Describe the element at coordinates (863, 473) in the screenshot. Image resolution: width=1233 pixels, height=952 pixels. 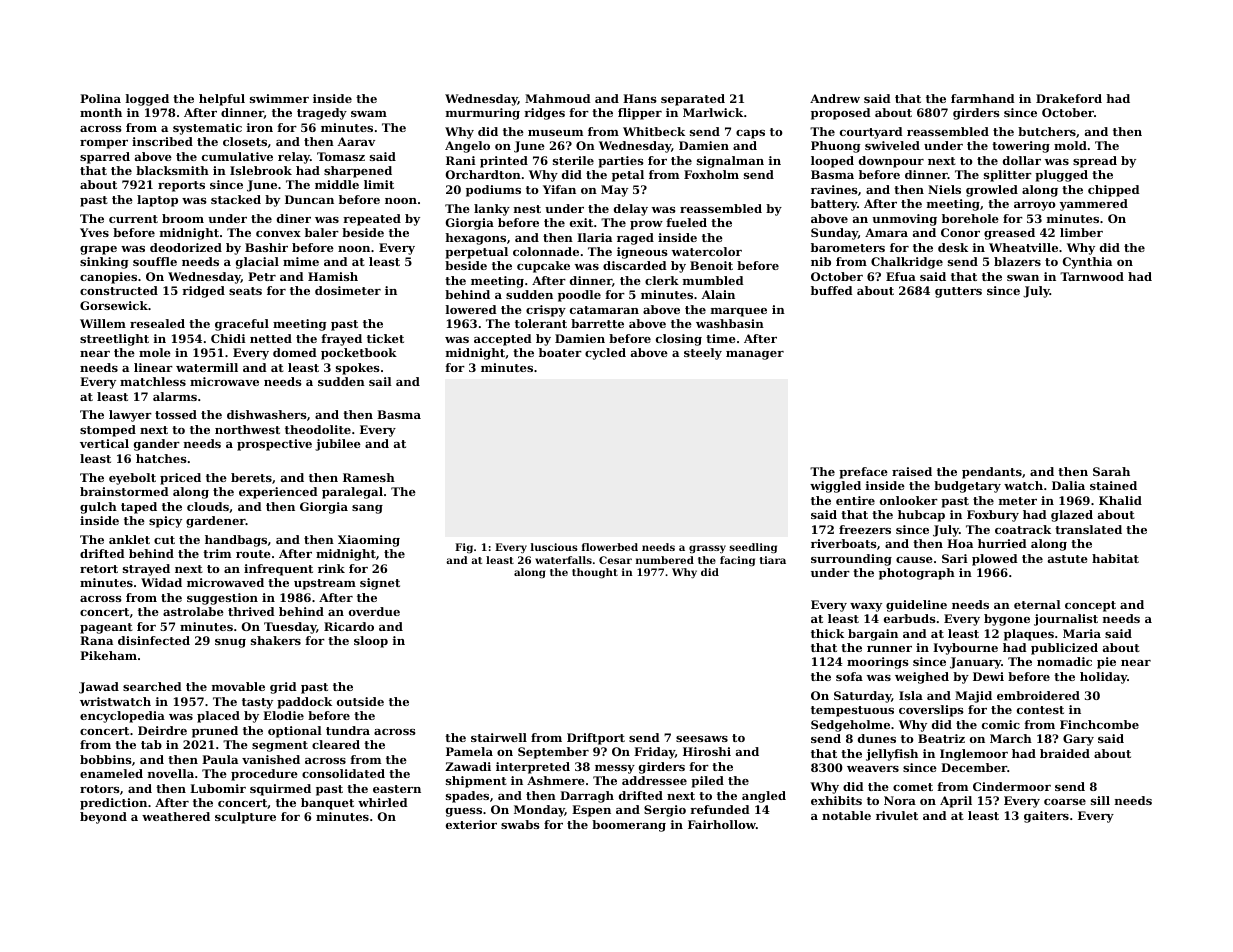
I see `preface` at that location.
